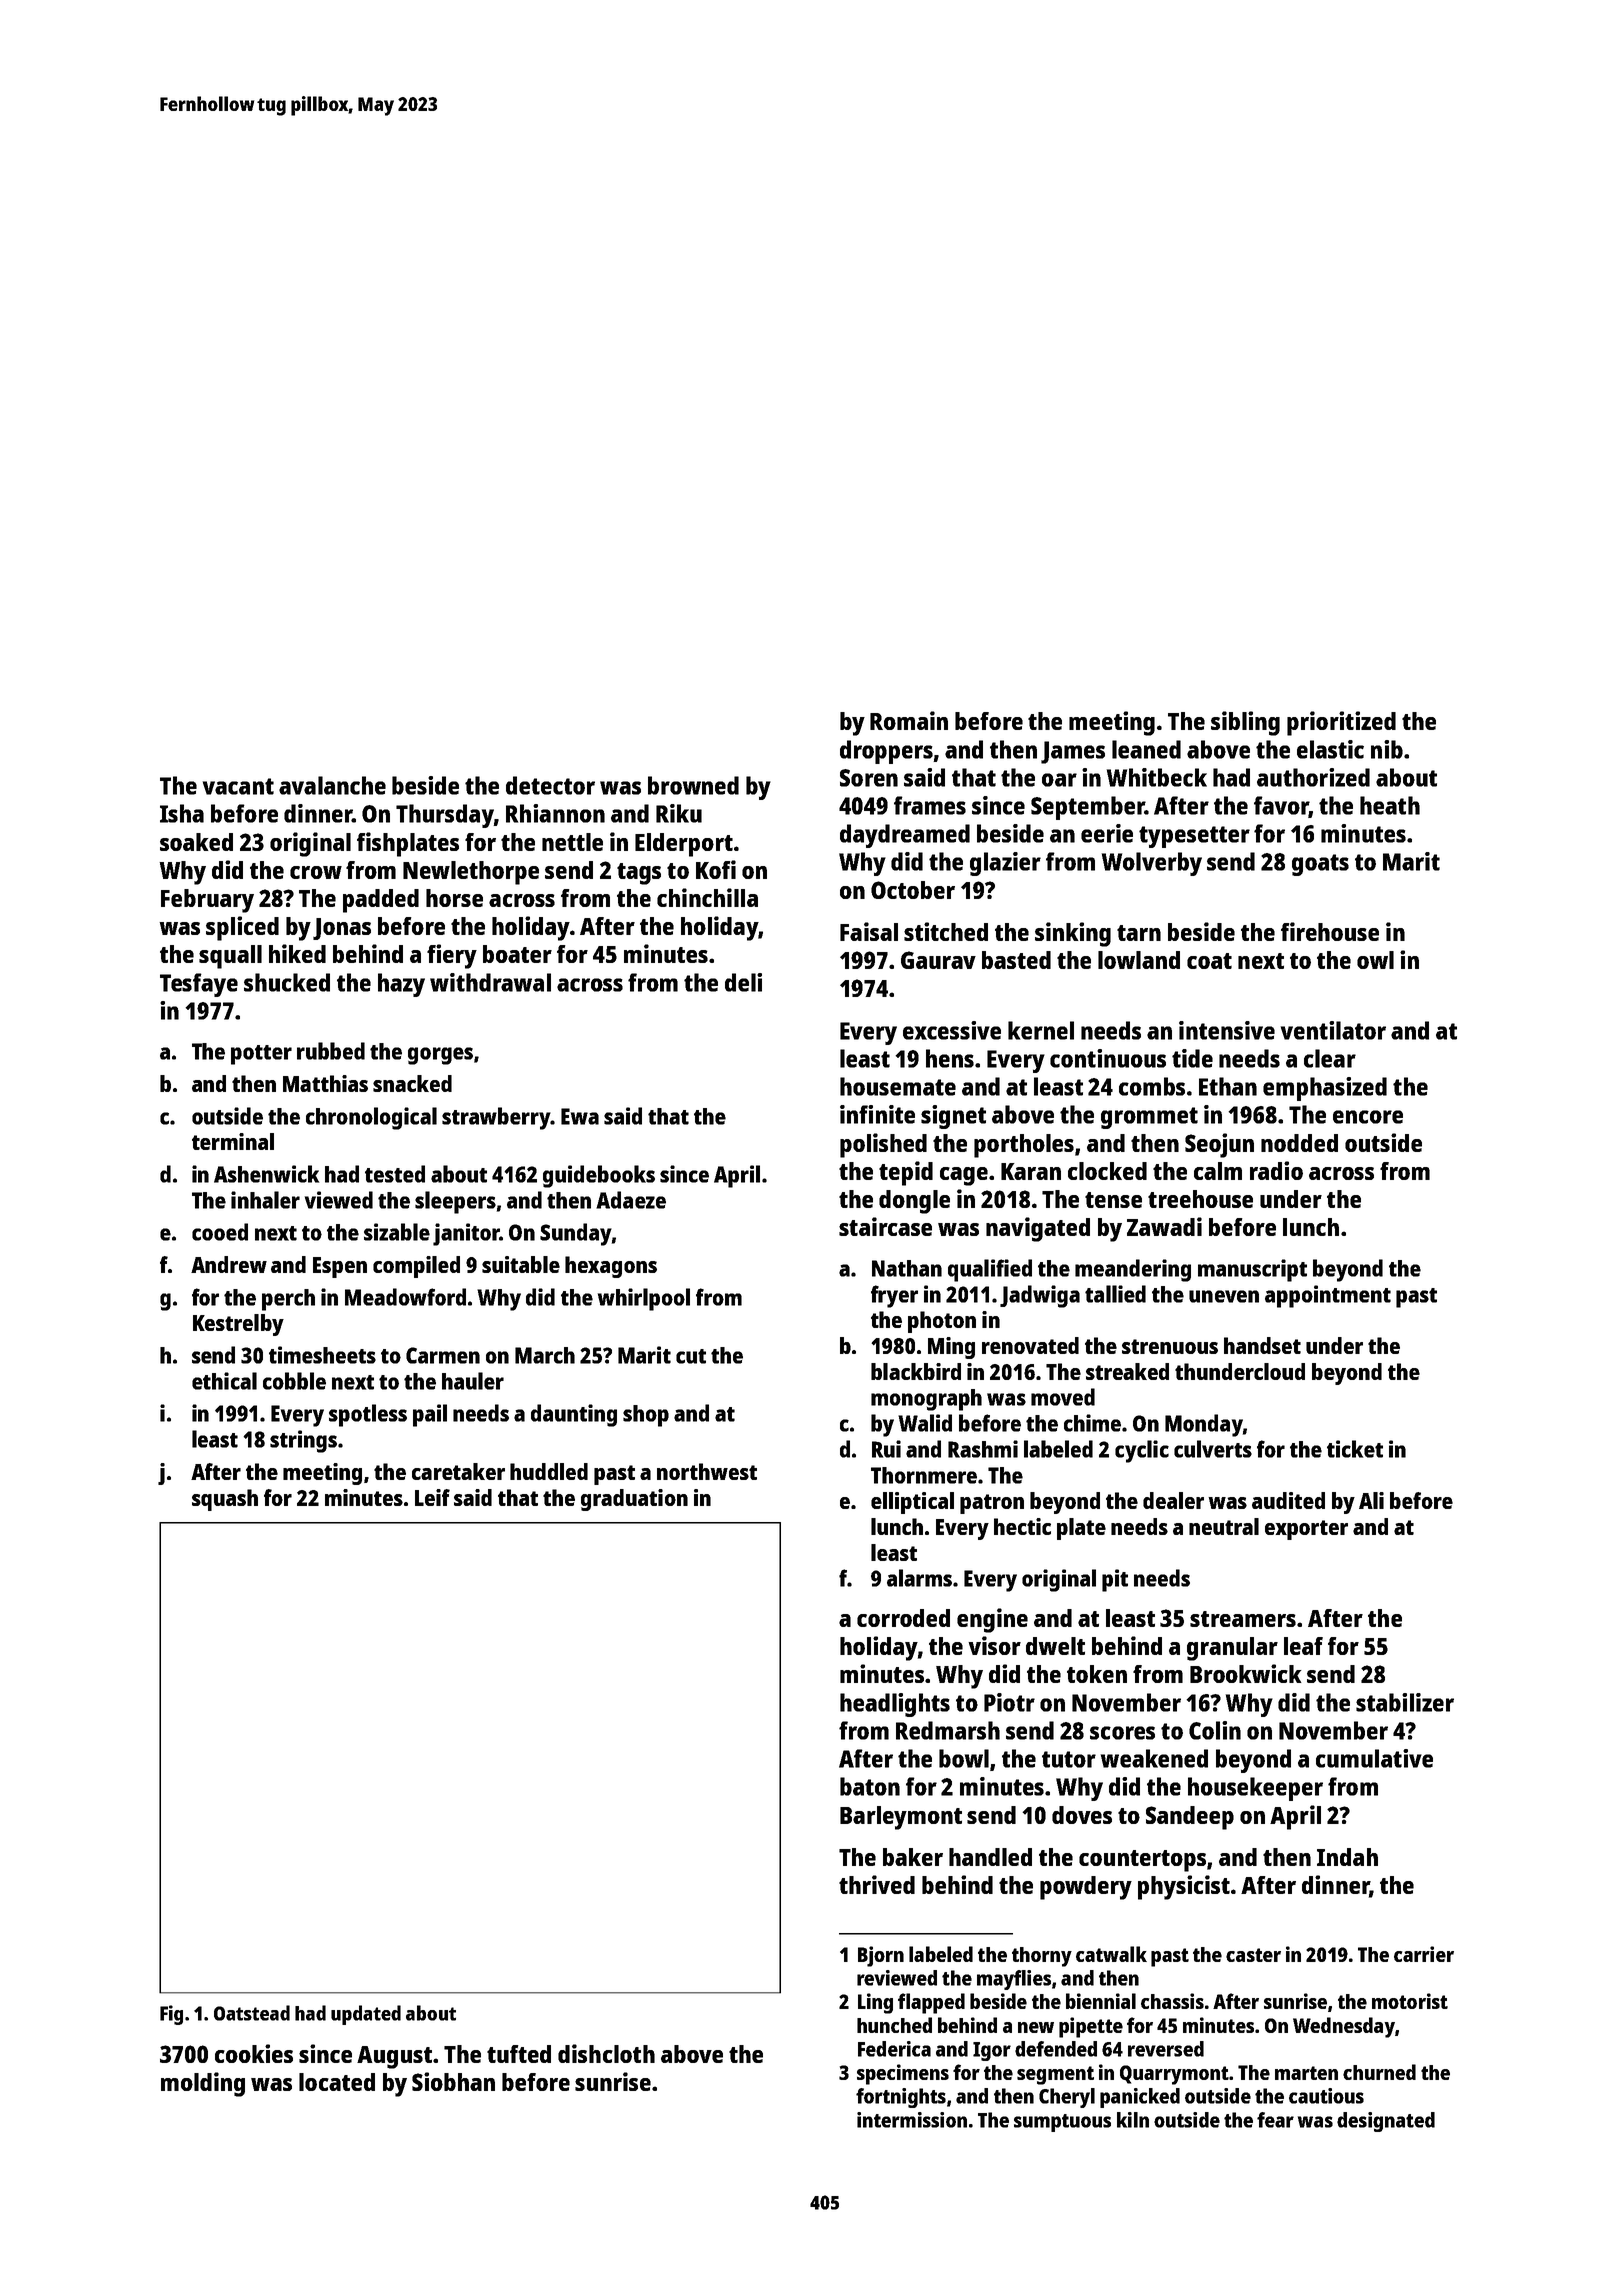  What do you see at coordinates (332, 785) in the image?
I see `avalanche` at bounding box center [332, 785].
